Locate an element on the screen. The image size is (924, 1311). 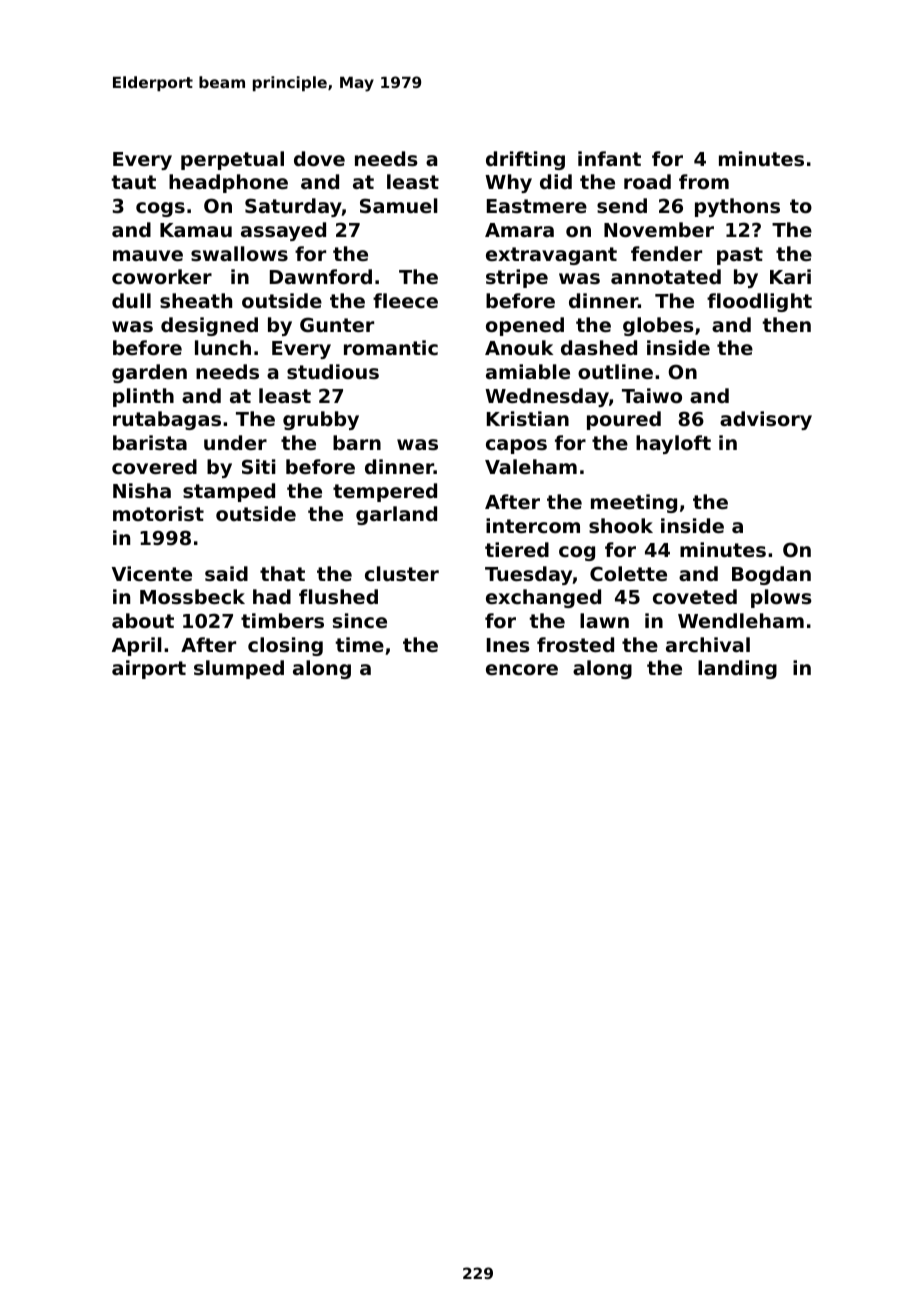
pythons is located at coordinates (737, 207).
